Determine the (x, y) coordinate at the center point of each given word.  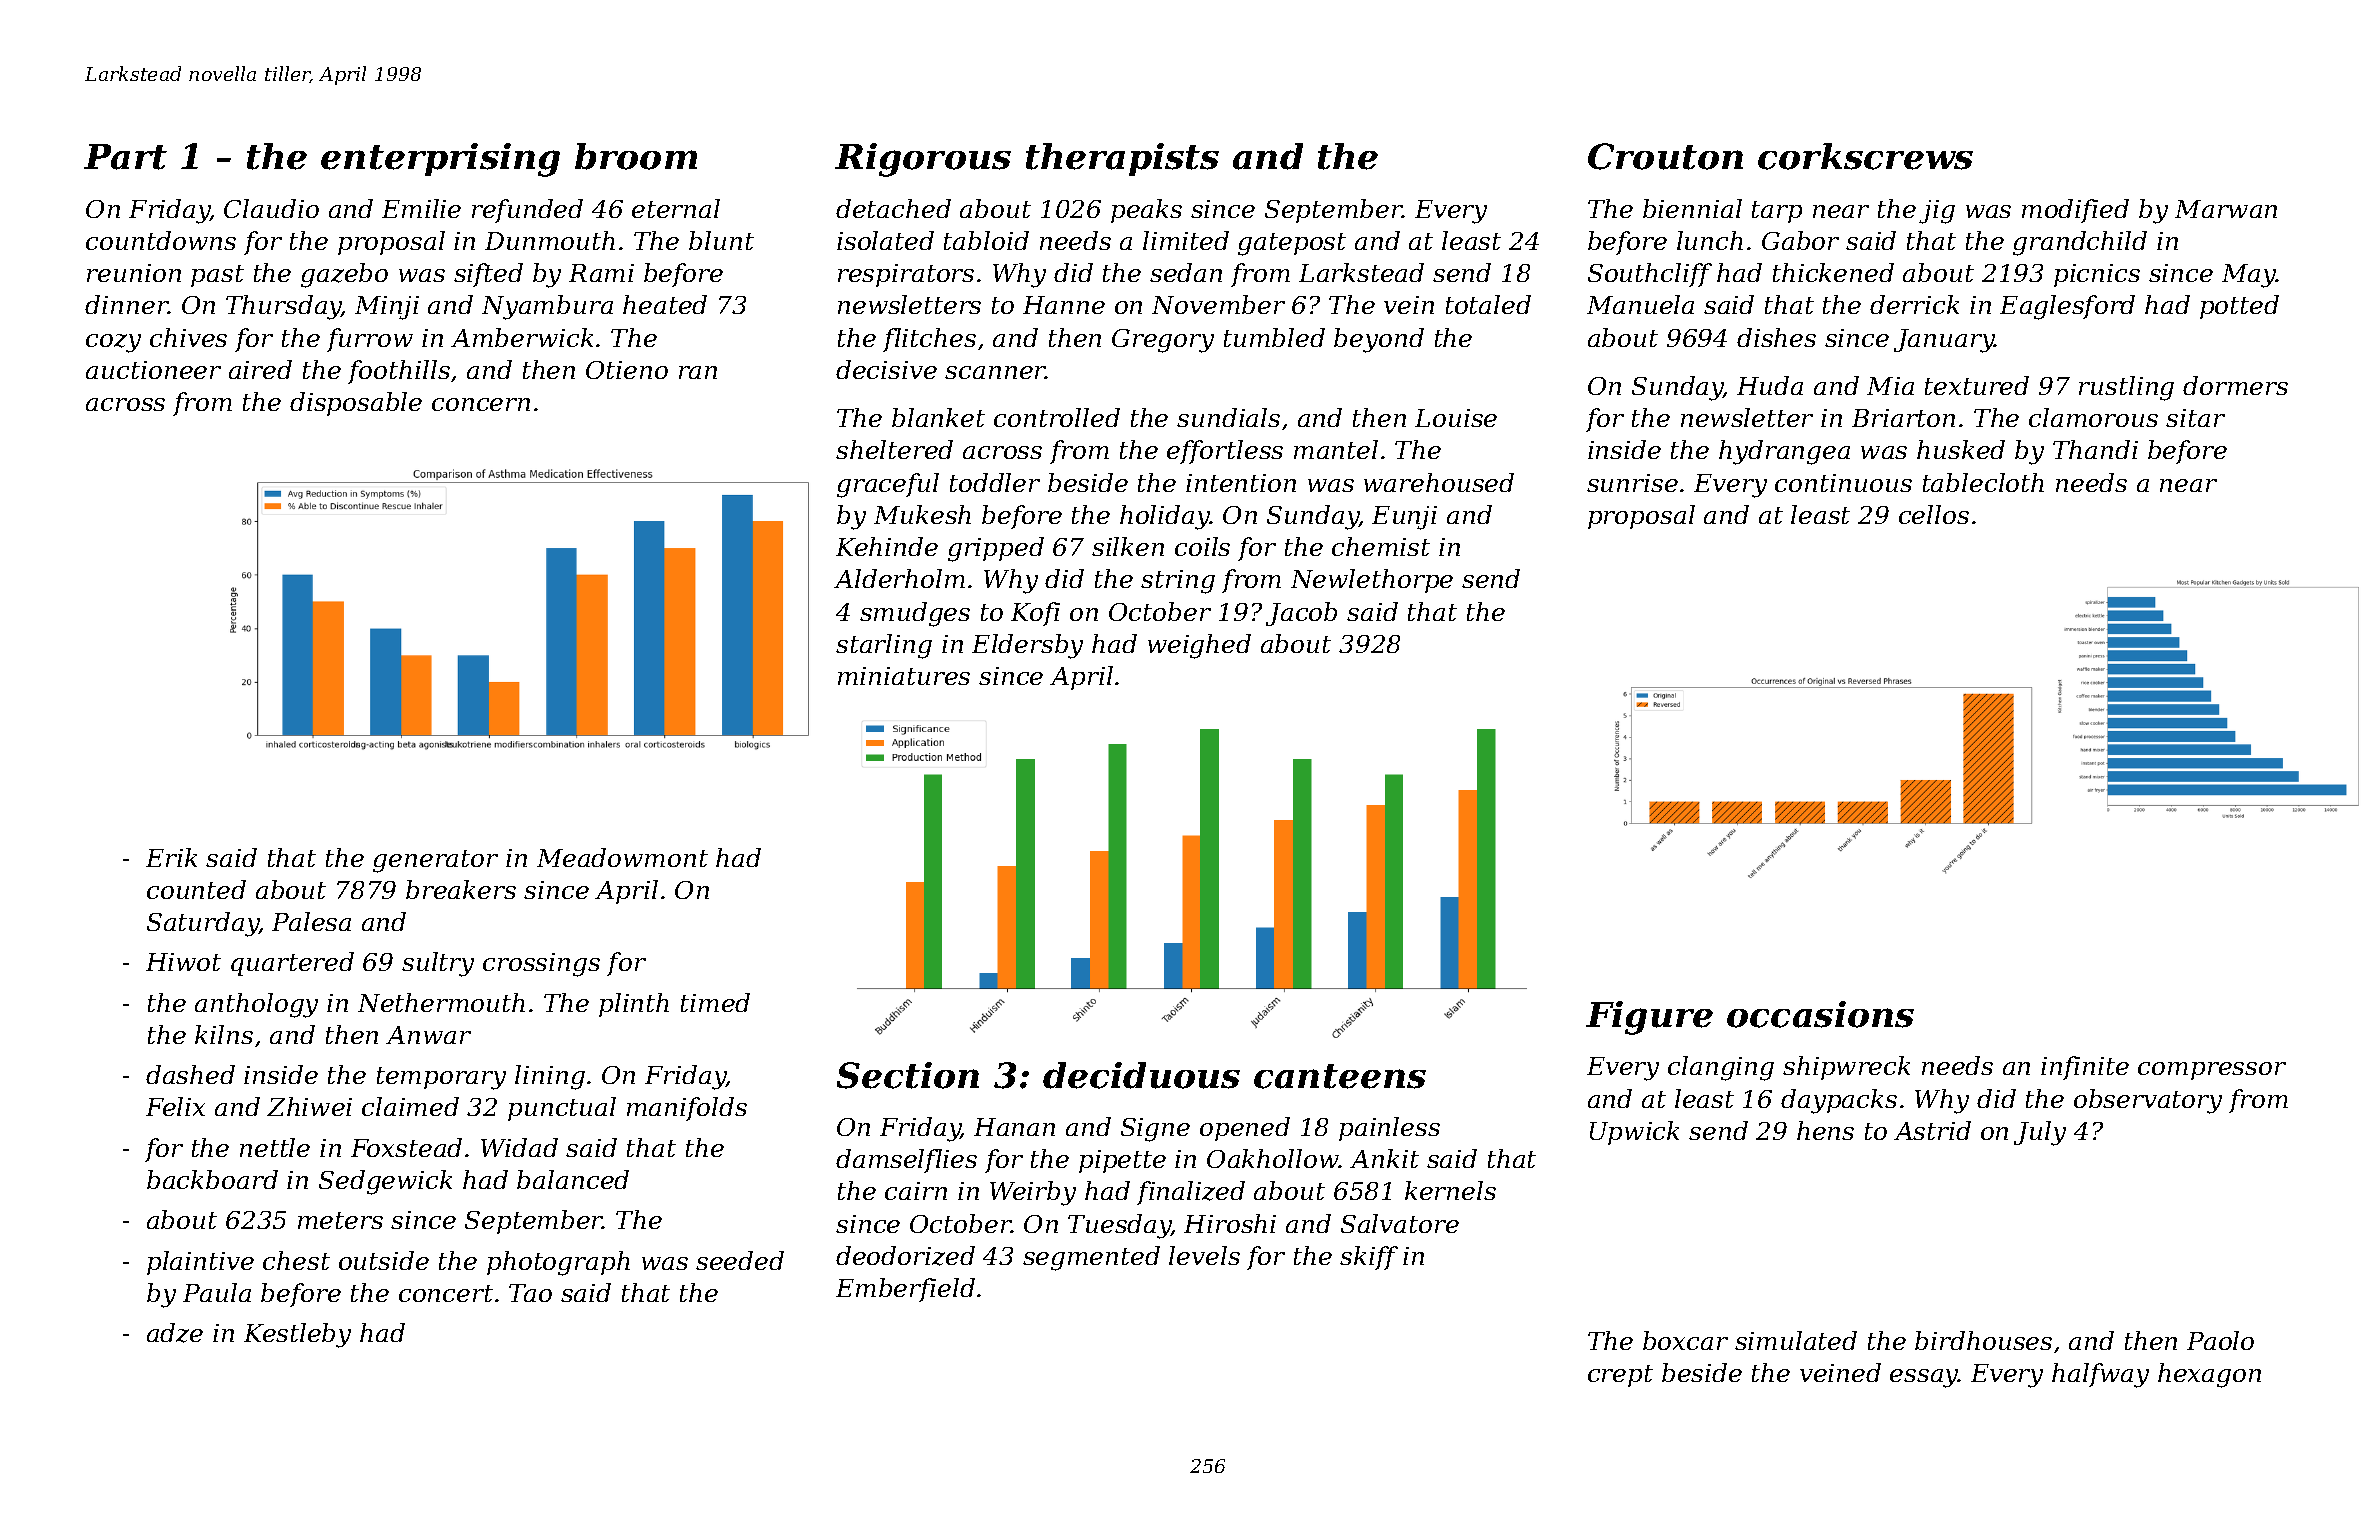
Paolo (2220, 1340)
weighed (1199, 646)
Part (125, 157)
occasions (1820, 1014)
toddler (995, 482)
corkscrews (1865, 156)
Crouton (1665, 156)
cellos (1934, 514)
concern (481, 404)
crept (1620, 1376)
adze (175, 1333)
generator (435, 861)
